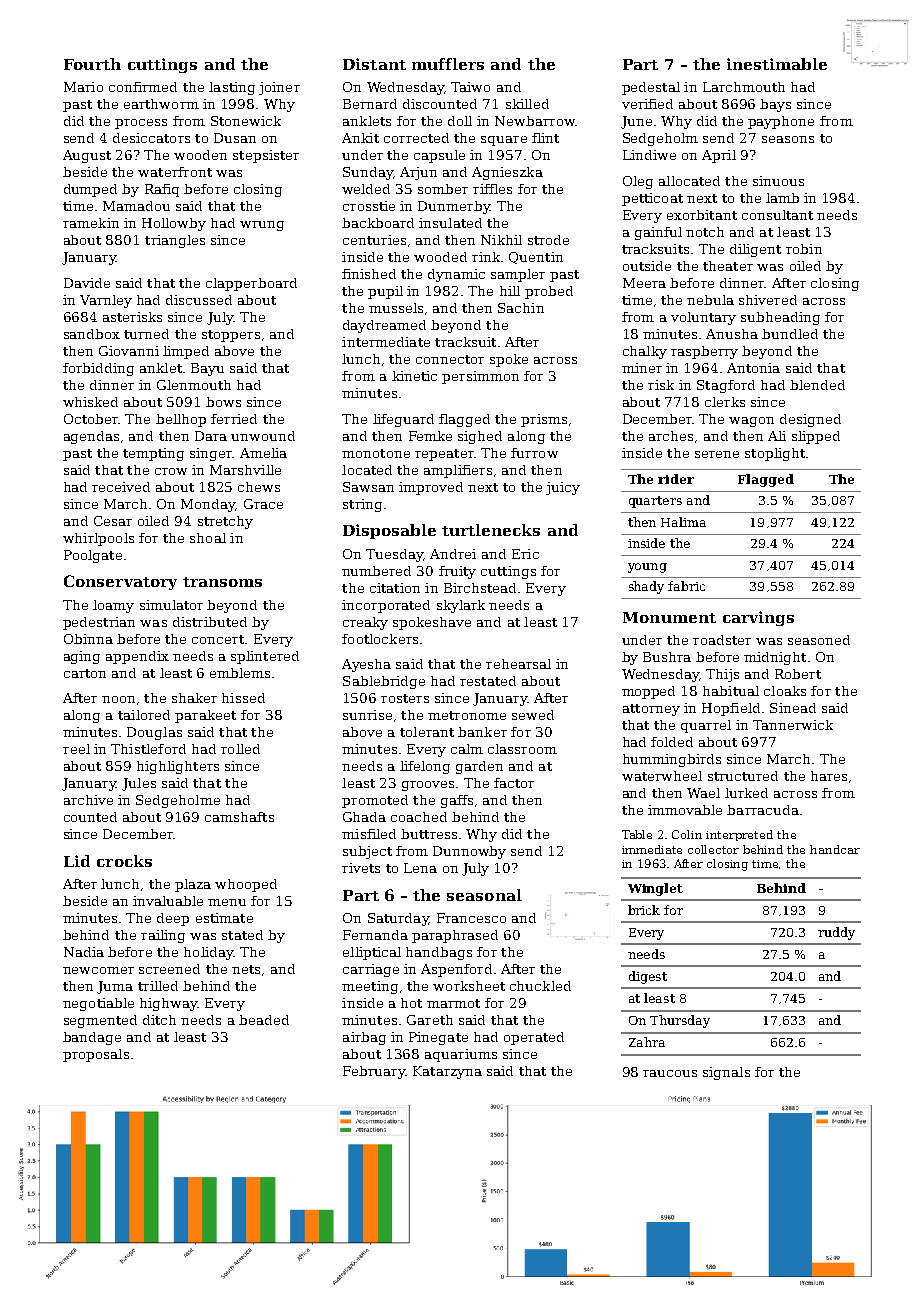 The image size is (924, 1308). Describe the element at coordinates (223, 402) in the screenshot. I see `bows` at that location.
